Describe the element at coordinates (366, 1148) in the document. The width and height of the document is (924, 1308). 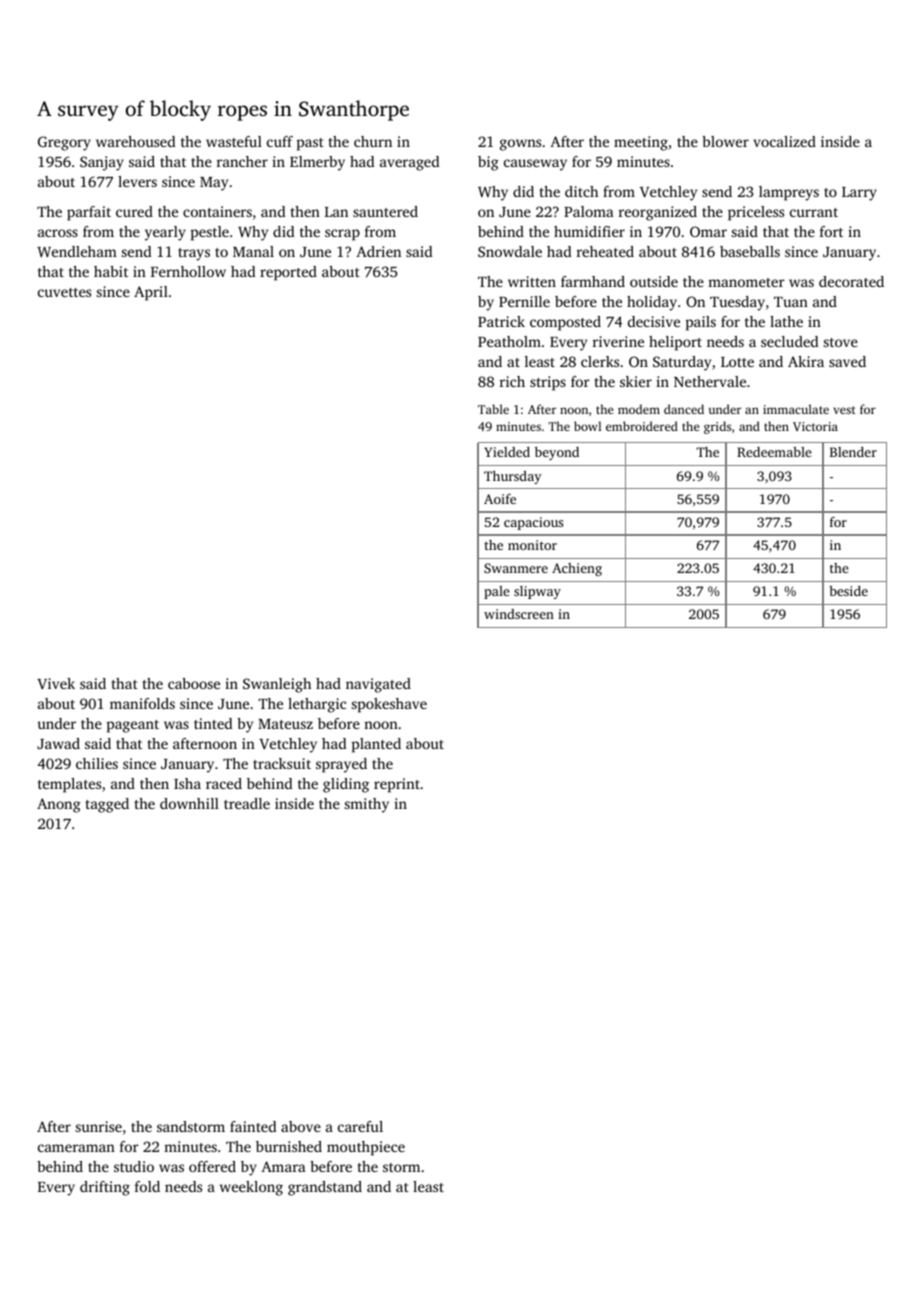
I see `mouthpiece` at that location.
